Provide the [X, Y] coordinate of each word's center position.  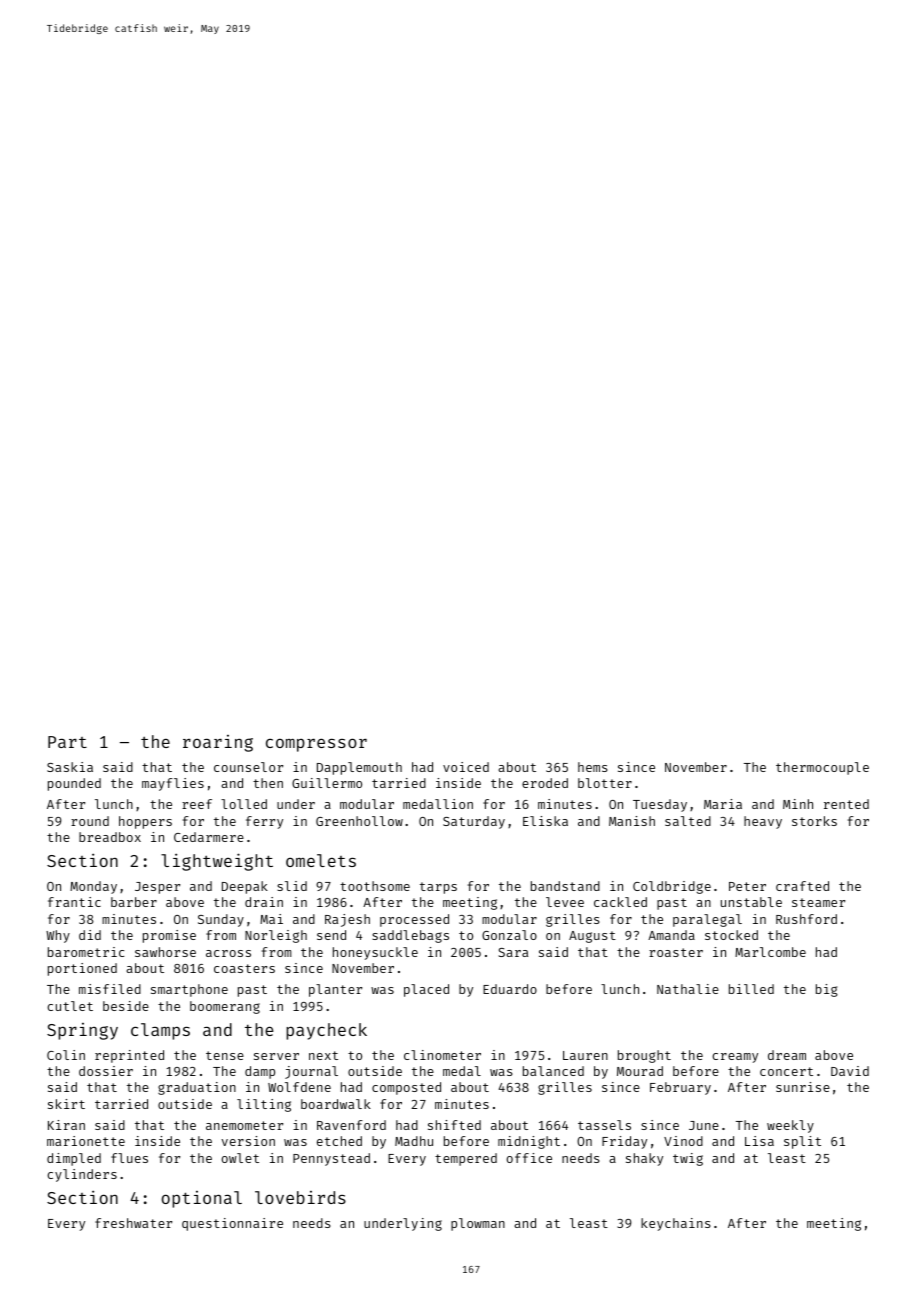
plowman [478, 1224]
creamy [735, 1058]
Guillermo [327, 783]
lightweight [217, 862]
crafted [802, 886]
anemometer [244, 1125]
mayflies [173, 784]
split [802, 1142]
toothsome [375, 886]
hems [593, 767]
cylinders [82, 1175]
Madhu [414, 1141]
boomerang [225, 1007]
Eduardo [510, 989]
